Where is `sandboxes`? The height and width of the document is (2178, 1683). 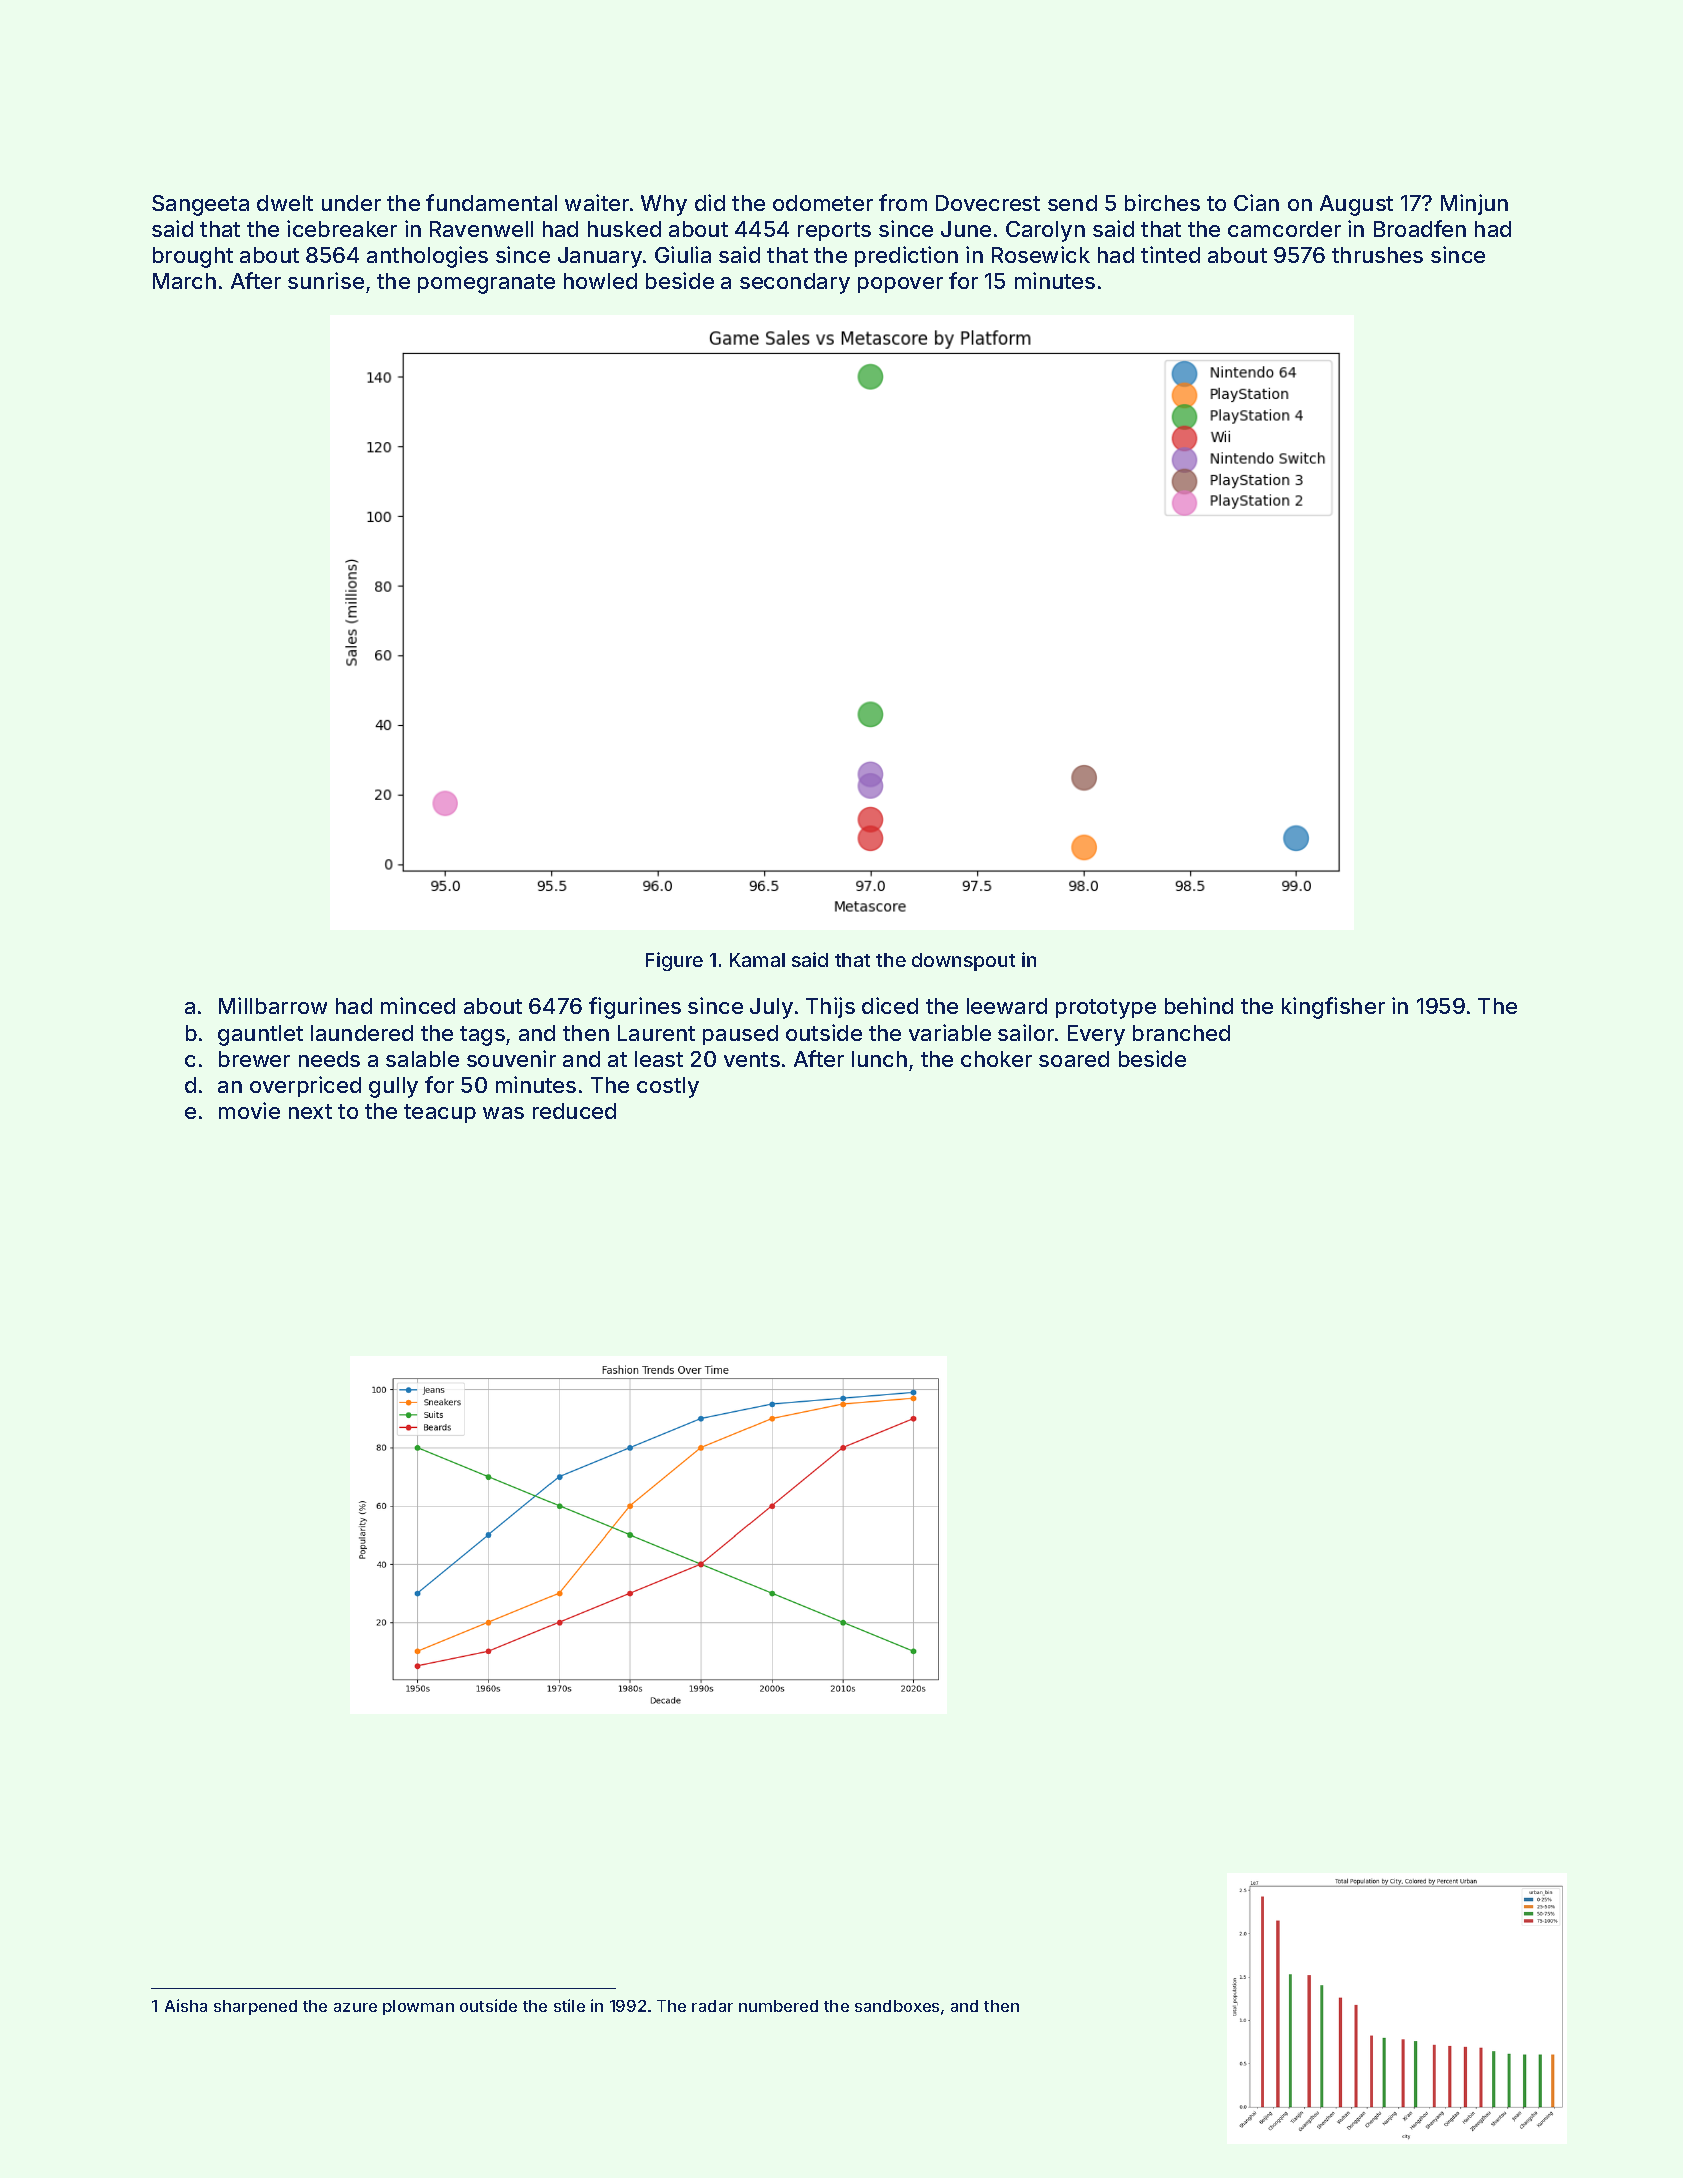 sandboxes is located at coordinates (897, 2006).
